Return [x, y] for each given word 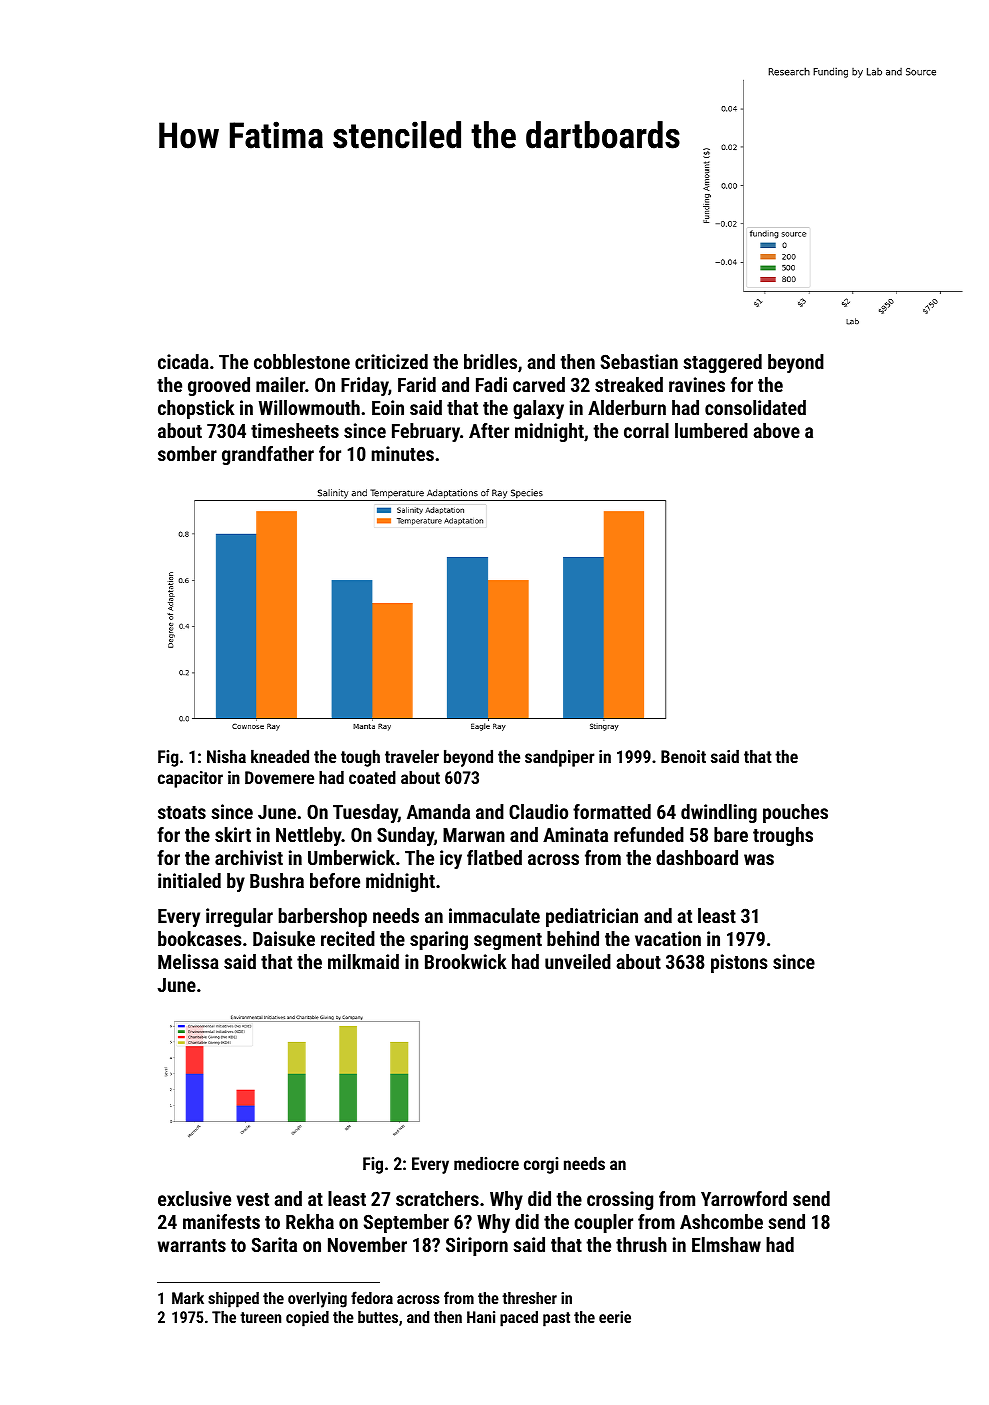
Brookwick [465, 961]
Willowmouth [309, 407]
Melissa [188, 961]
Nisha [226, 756]
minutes [403, 453]
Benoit [683, 756]
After [489, 430]
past [556, 1319]
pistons [739, 963]
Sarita [274, 1244]
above [777, 430]
